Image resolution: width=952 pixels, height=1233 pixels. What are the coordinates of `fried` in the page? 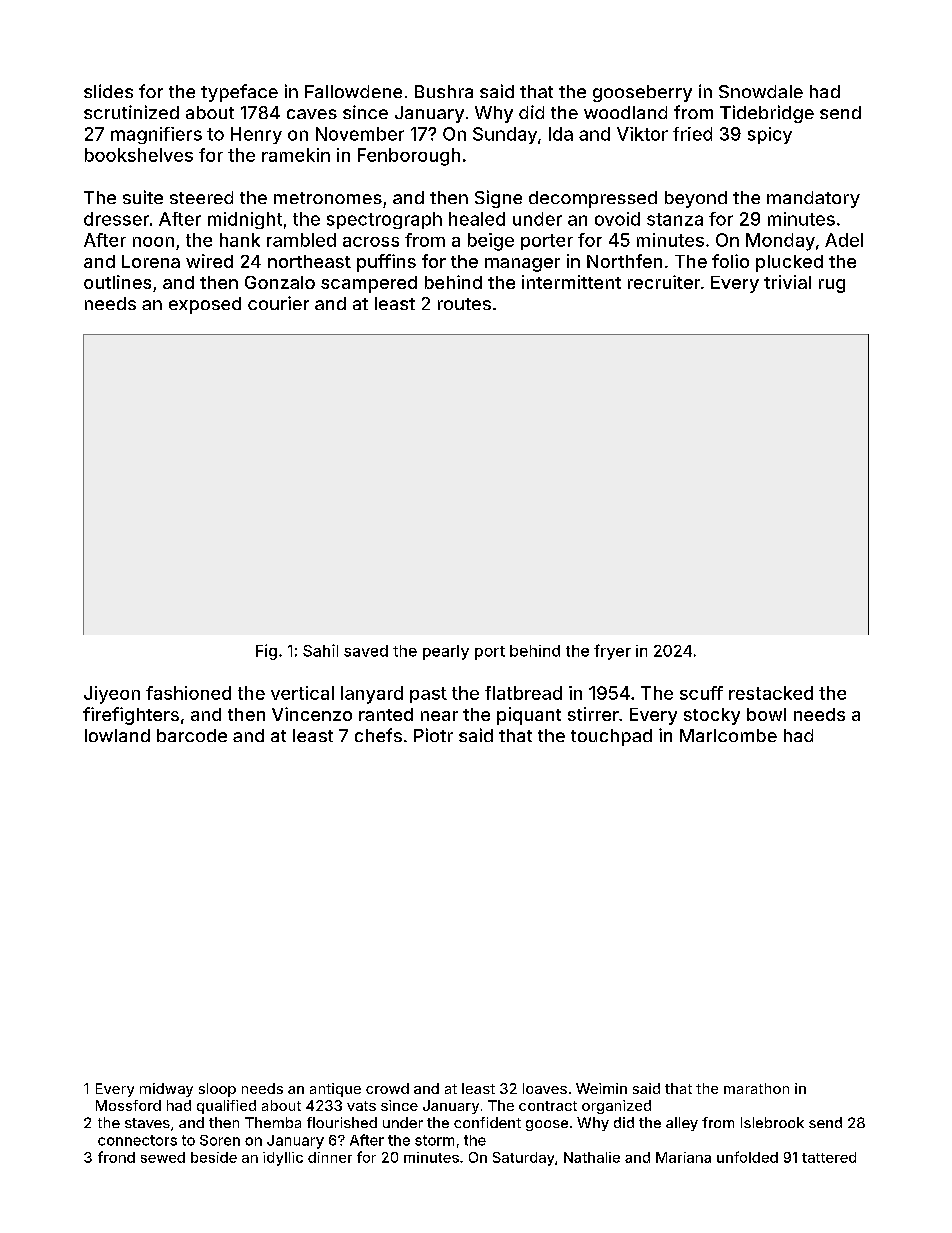 It's located at (692, 134).
